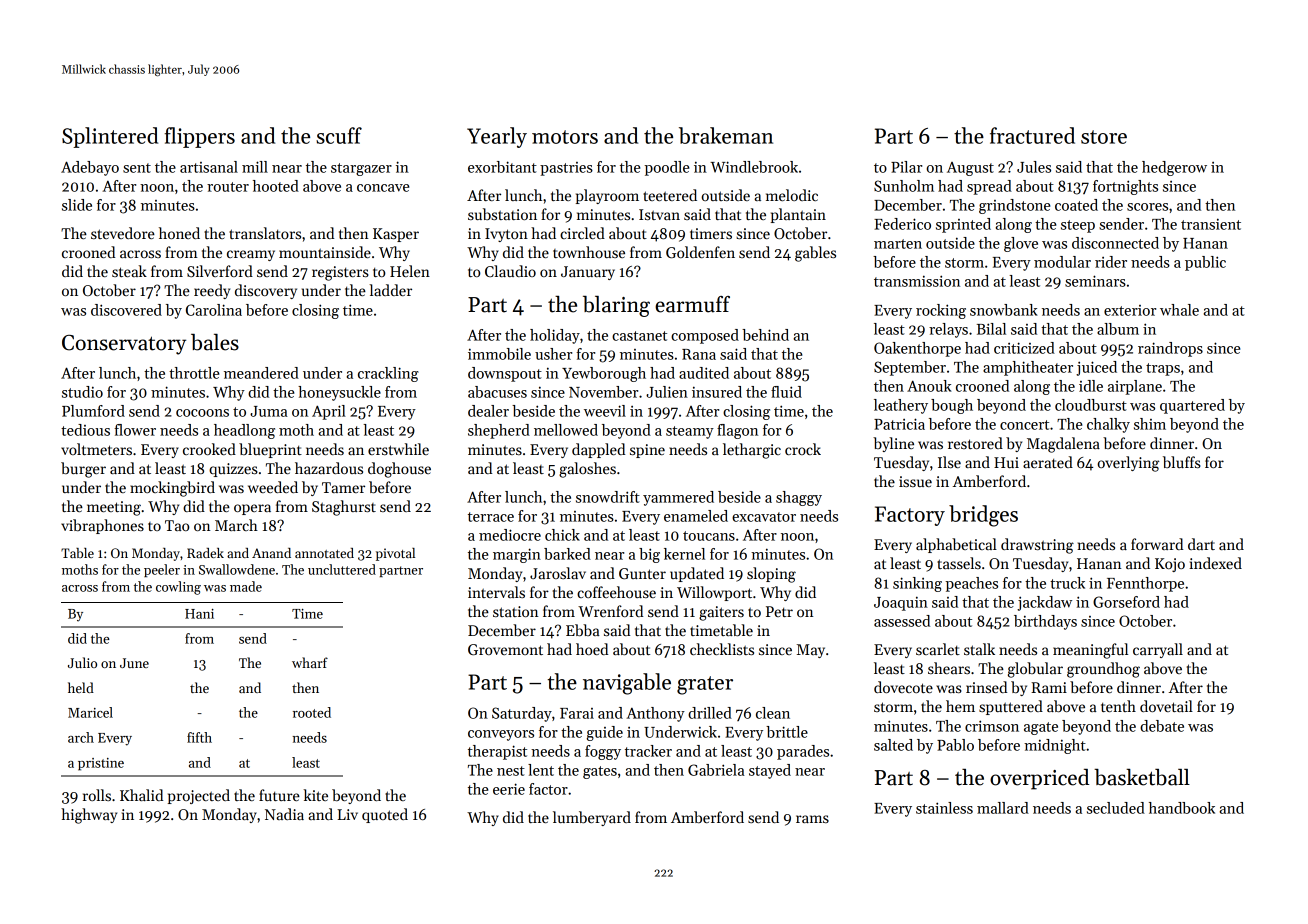 The image size is (1308, 924). What do you see at coordinates (77, 205) in the image?
I see `slide` at bounding box center [77, 205].
